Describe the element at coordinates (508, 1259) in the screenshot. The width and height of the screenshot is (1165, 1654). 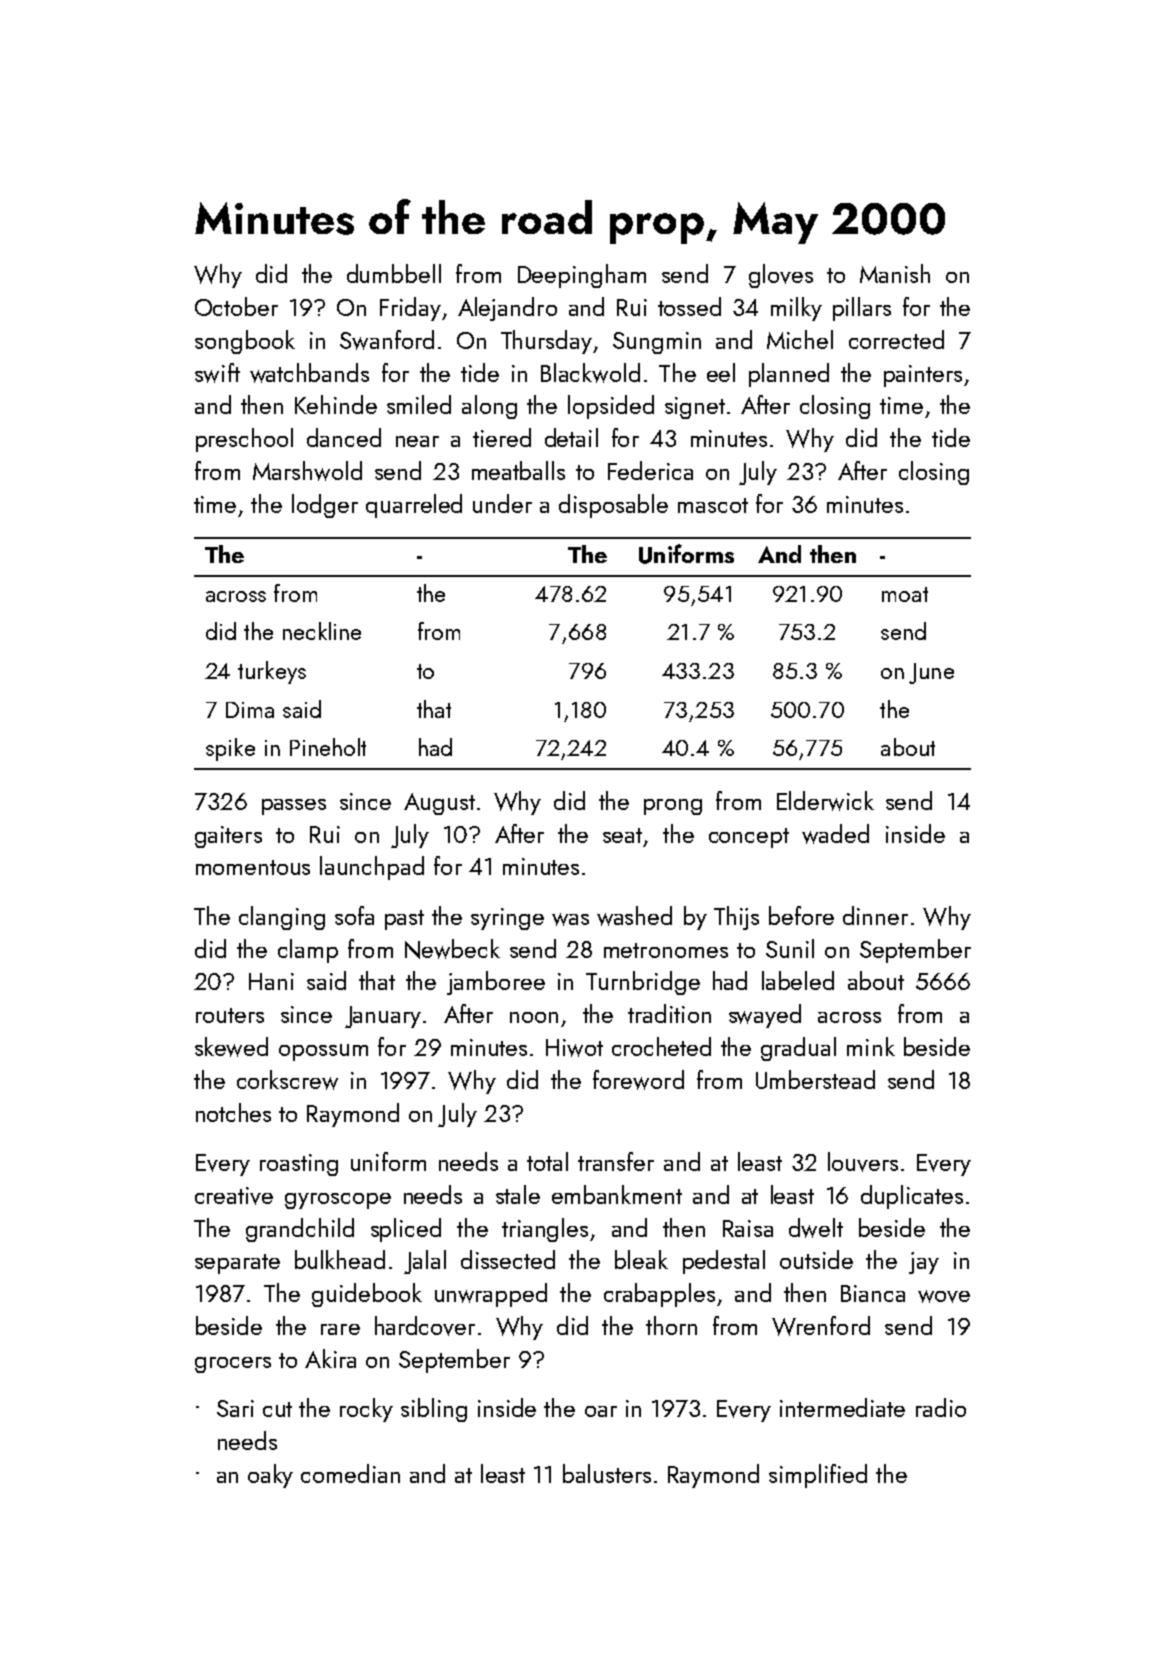
I see `dissected` at that location.
